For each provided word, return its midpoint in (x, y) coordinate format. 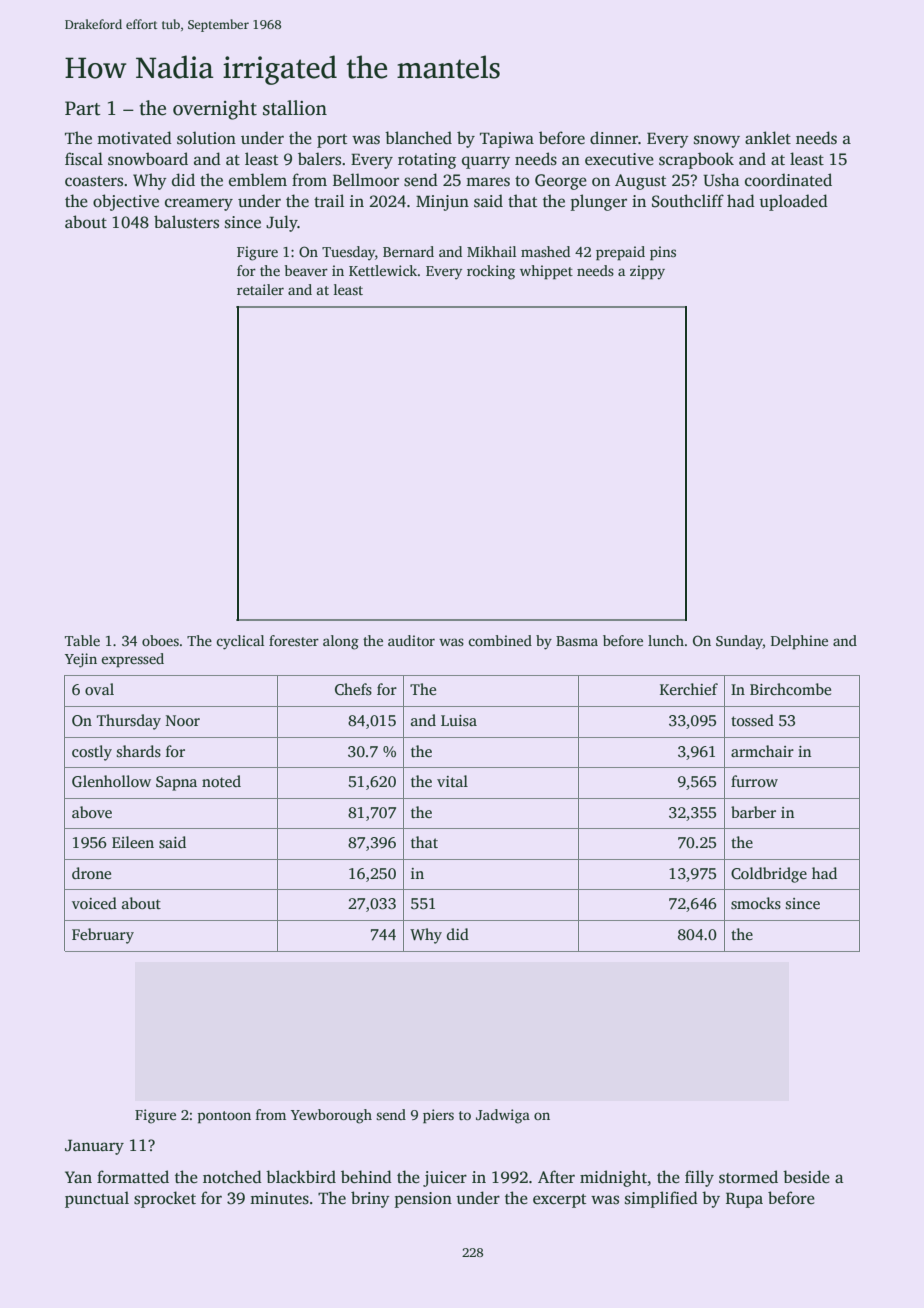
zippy (647, 272)
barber (753, 812)
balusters (186, 222)
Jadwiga (503, 1116)
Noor (183, 720)
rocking (491, 272)
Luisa (459, 721)
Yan (78, 1177)
